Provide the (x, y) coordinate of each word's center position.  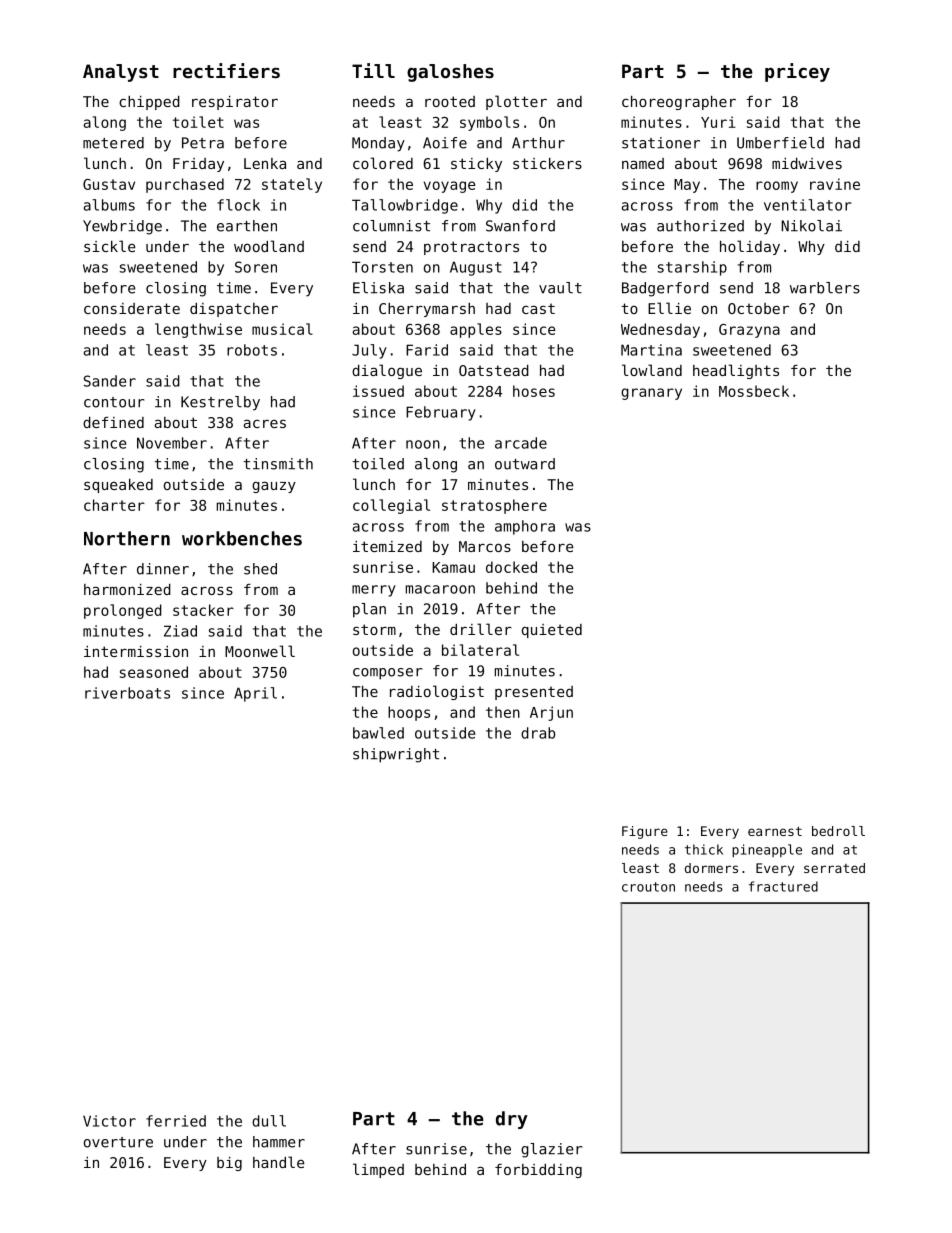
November (172, 443)
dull (269, 1121)
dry (512, 1120)
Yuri (718, 122)
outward (525, 464)
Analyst (121, 73)
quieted (552, 631)
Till (373, 70)
